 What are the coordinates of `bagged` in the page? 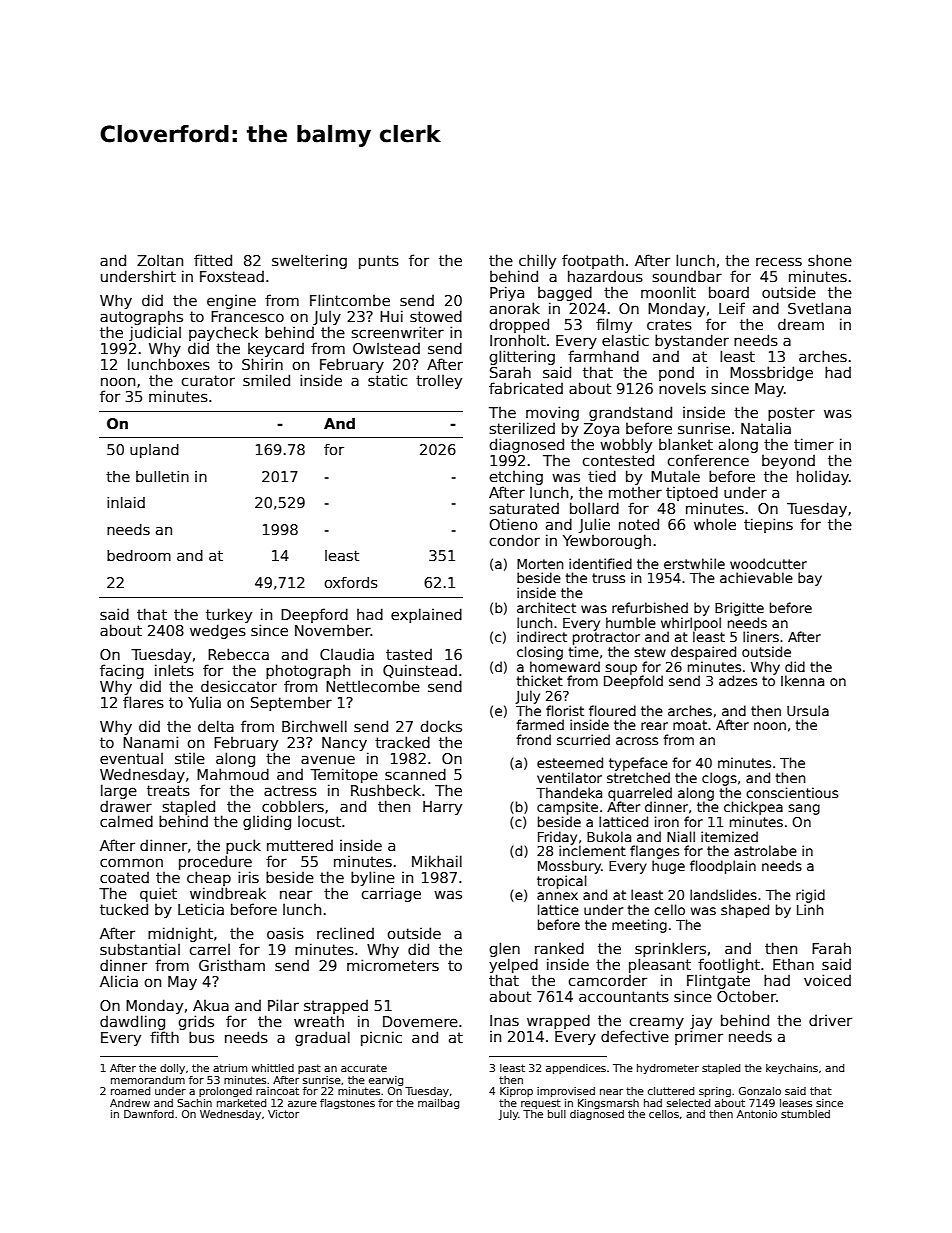 It's located at (565, 293).
